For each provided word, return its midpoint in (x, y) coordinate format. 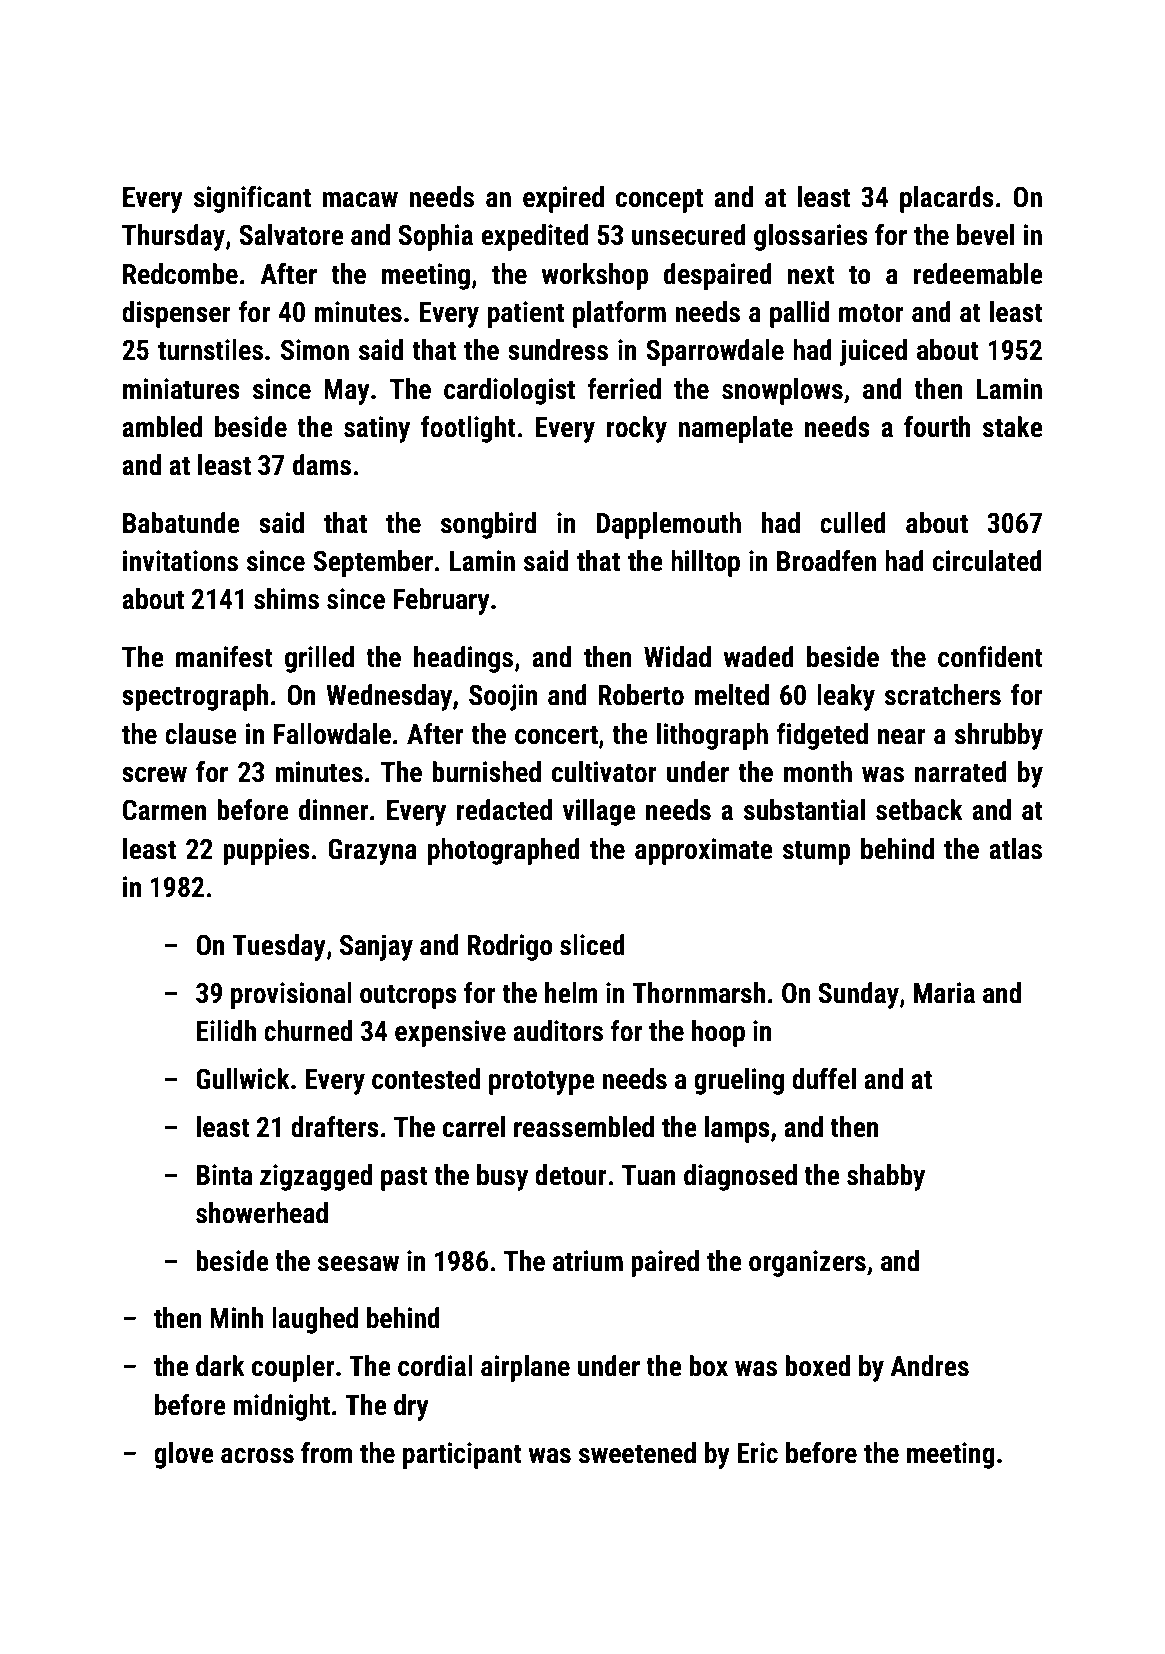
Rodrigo (510, 947)
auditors (558, 1031)
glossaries (811, 237)
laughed (315, 1320)
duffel (824, 1079)
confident (990, 657)
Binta (224, 1175)
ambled (162, 427)
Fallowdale (332, 734)
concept (659, 200)
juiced (873, 352)
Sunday (858, 995)
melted (732, 695)
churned (308, 1031)
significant (252, 199)
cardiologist (509, 391)
